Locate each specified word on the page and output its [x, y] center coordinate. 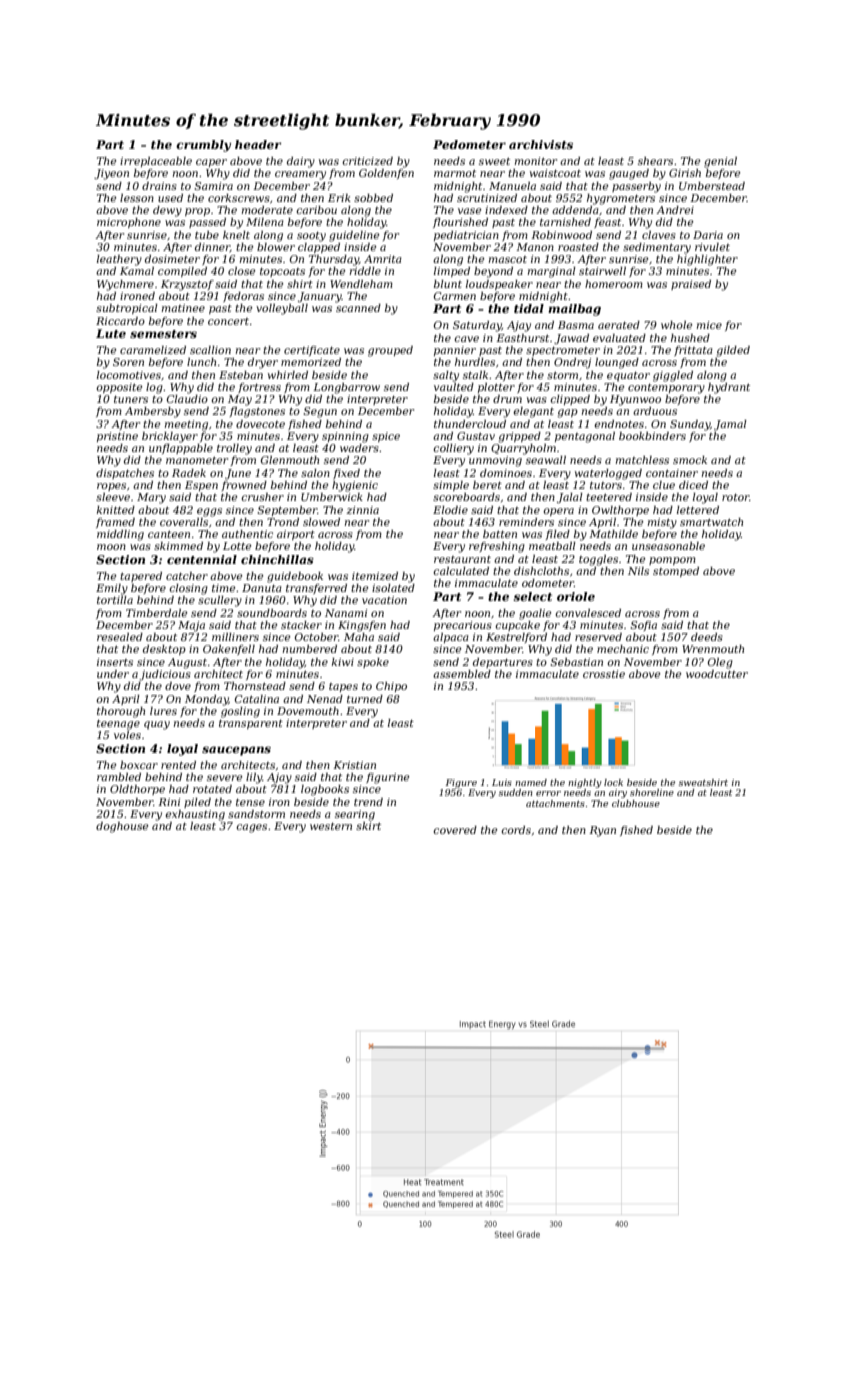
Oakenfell [229, 650]
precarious [463, 626]
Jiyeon [111, 174]
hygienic [355, 486]
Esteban [241, 375]
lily [254, 778]
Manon [535, 247]
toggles [598, 560]
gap [567, 413]
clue [664, 485]
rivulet [712, 247]
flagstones [257, 412]
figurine [388, 778]
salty [446, 376]
